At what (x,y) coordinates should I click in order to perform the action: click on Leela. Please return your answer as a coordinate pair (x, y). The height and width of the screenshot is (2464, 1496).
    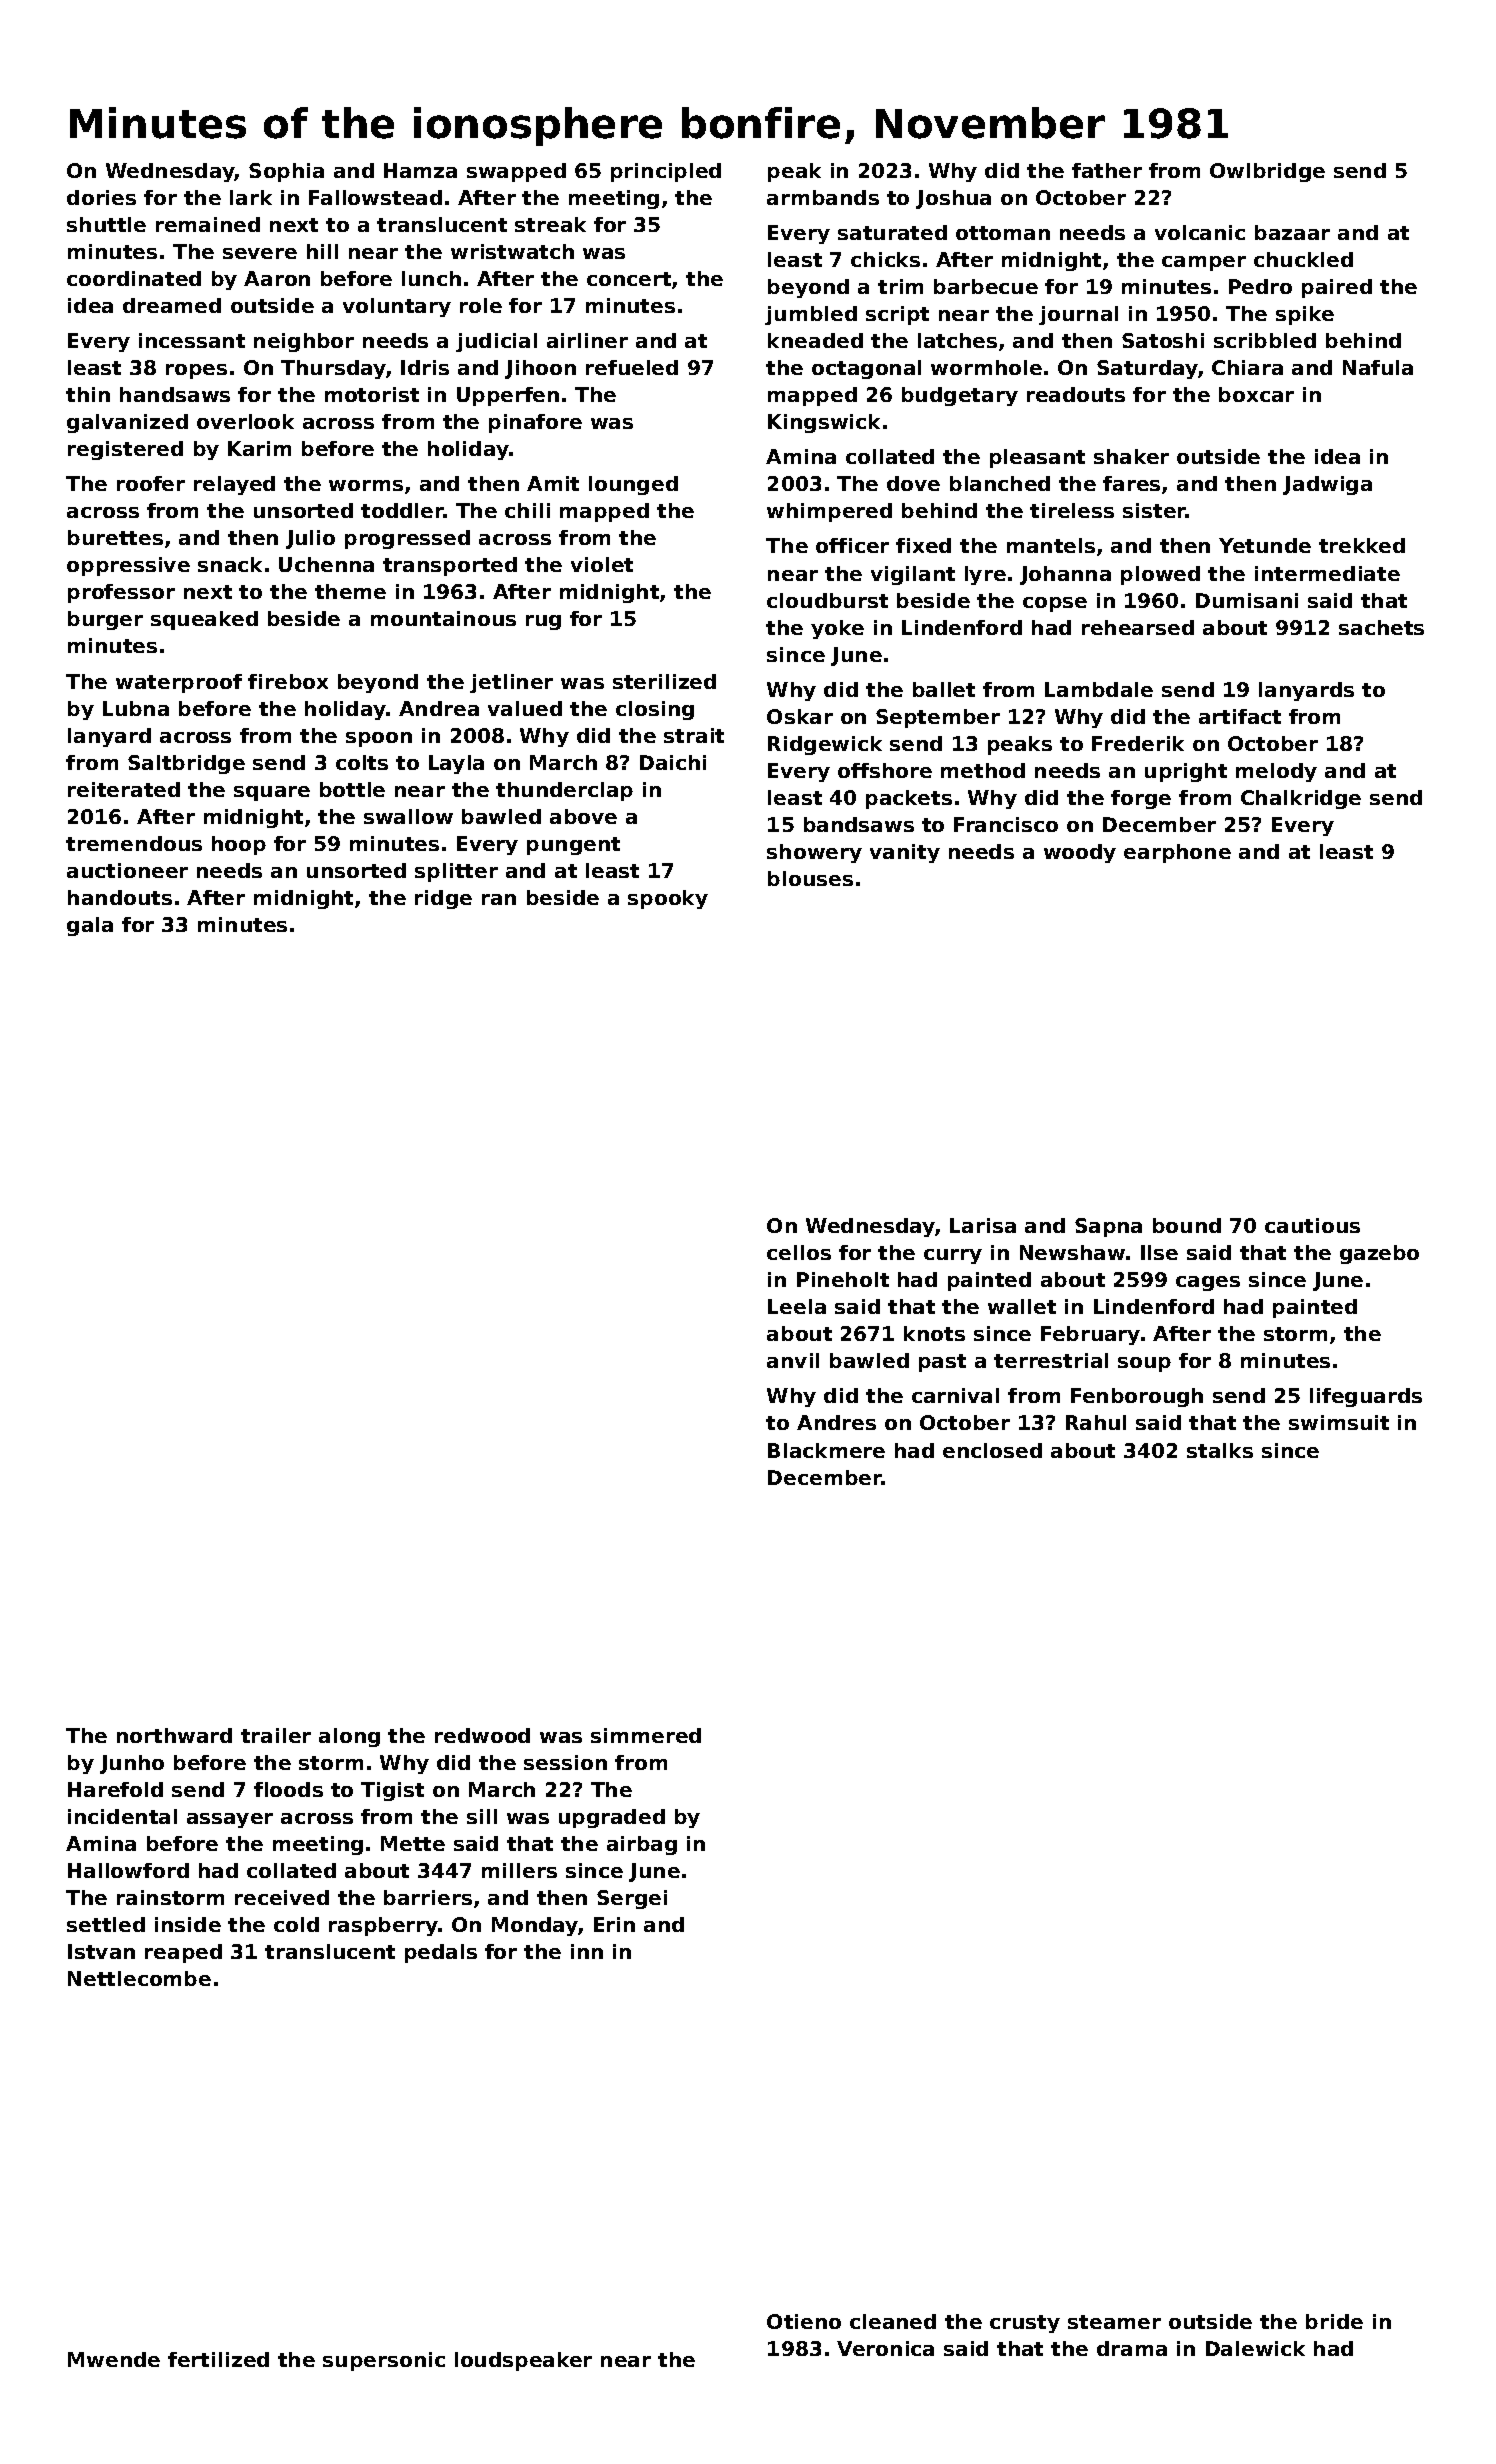
    Looking at the image, I should click on (797, 1306).
